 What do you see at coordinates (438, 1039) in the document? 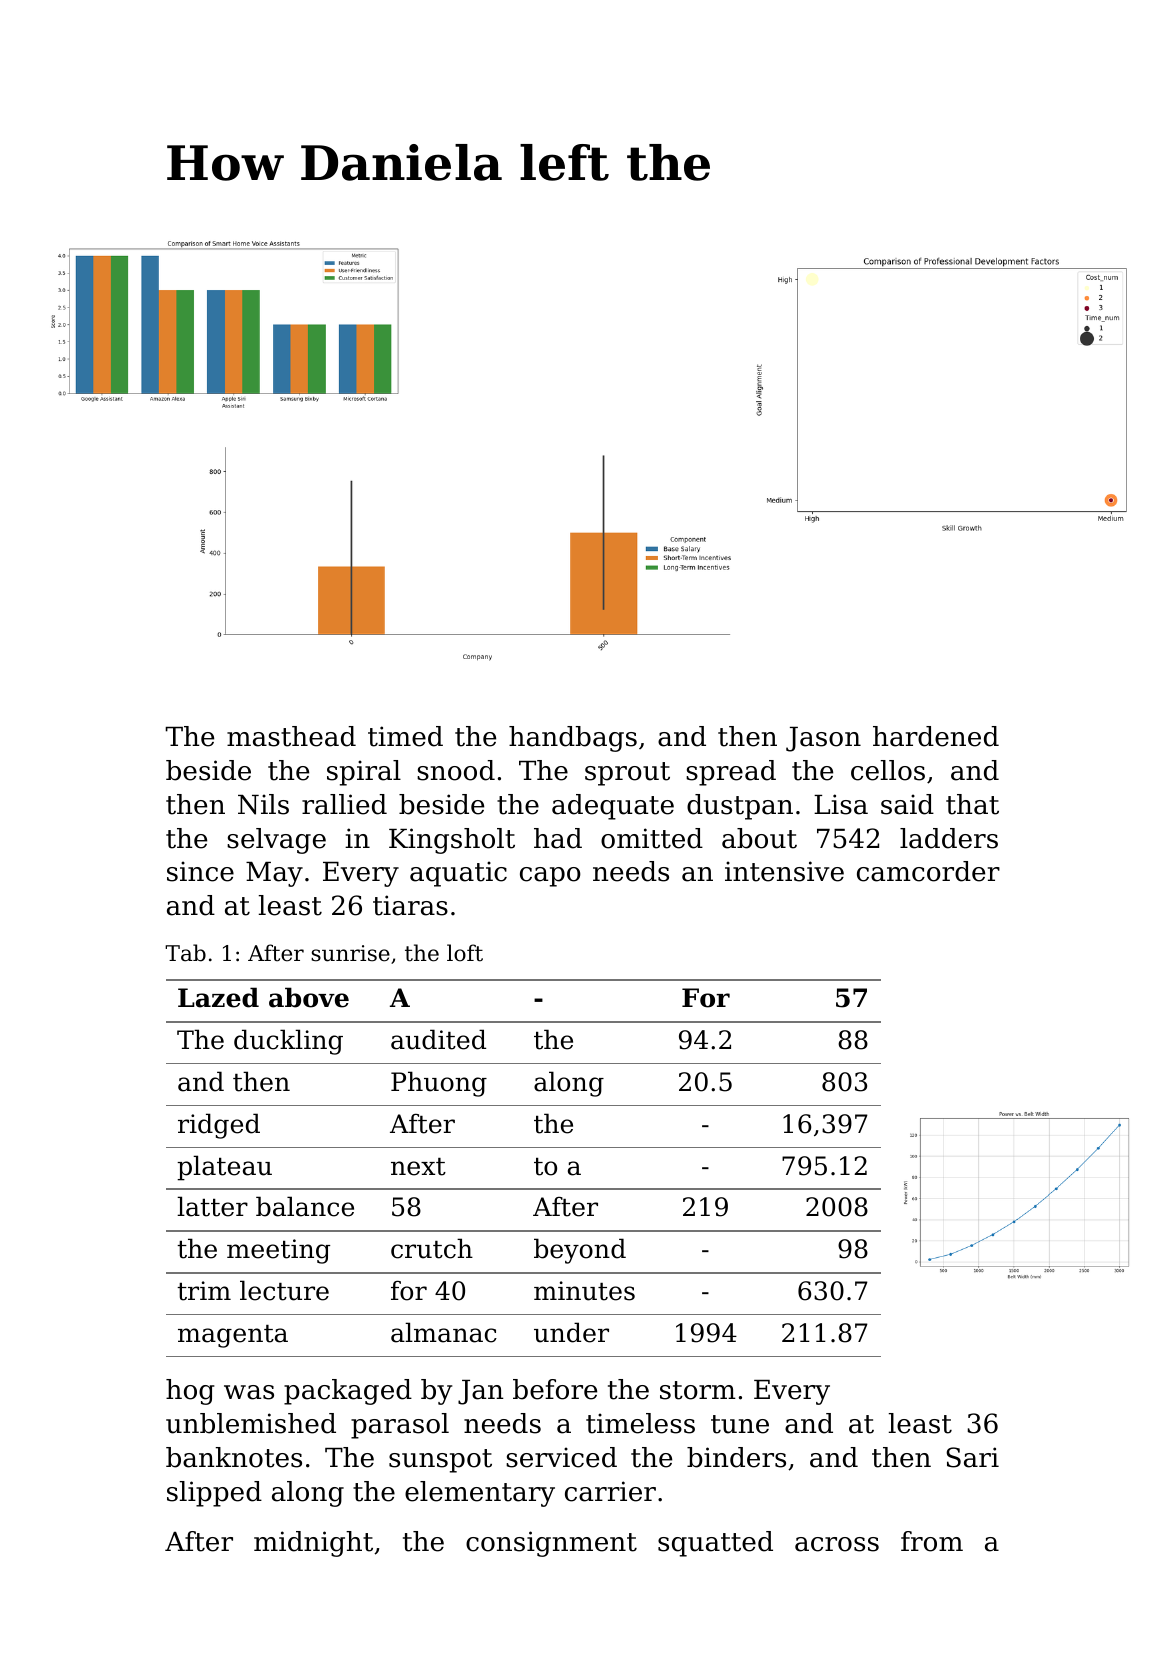
I see `audited` at bounding box center [438, 1039].
